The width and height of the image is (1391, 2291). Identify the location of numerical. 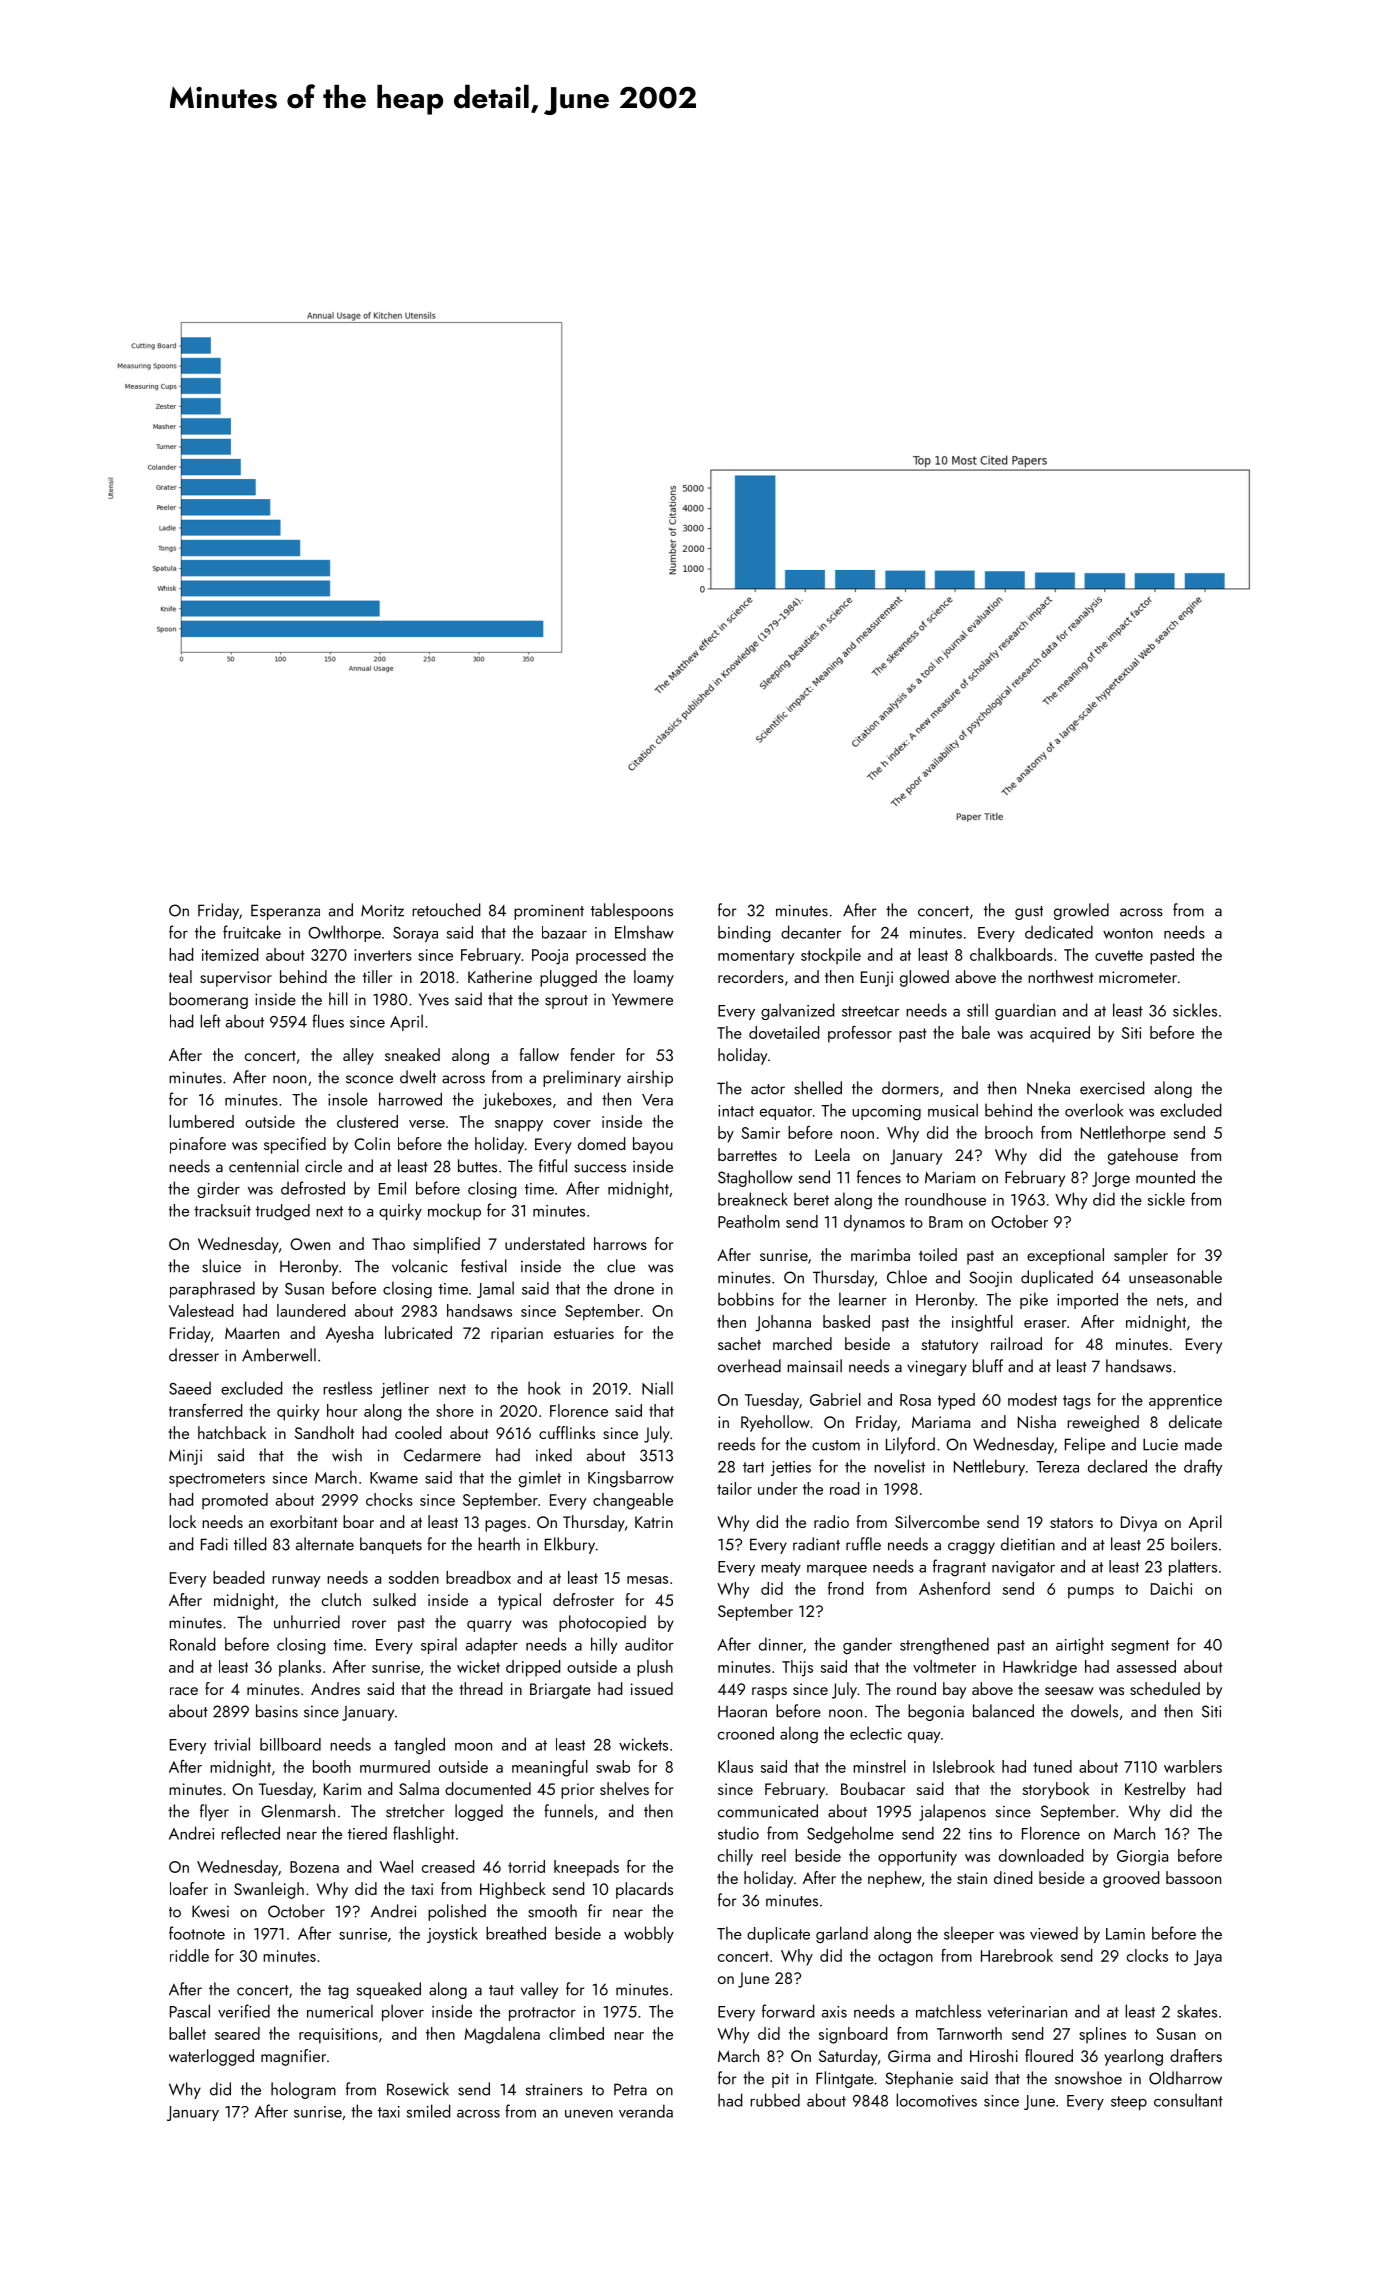
(340, 2011).
